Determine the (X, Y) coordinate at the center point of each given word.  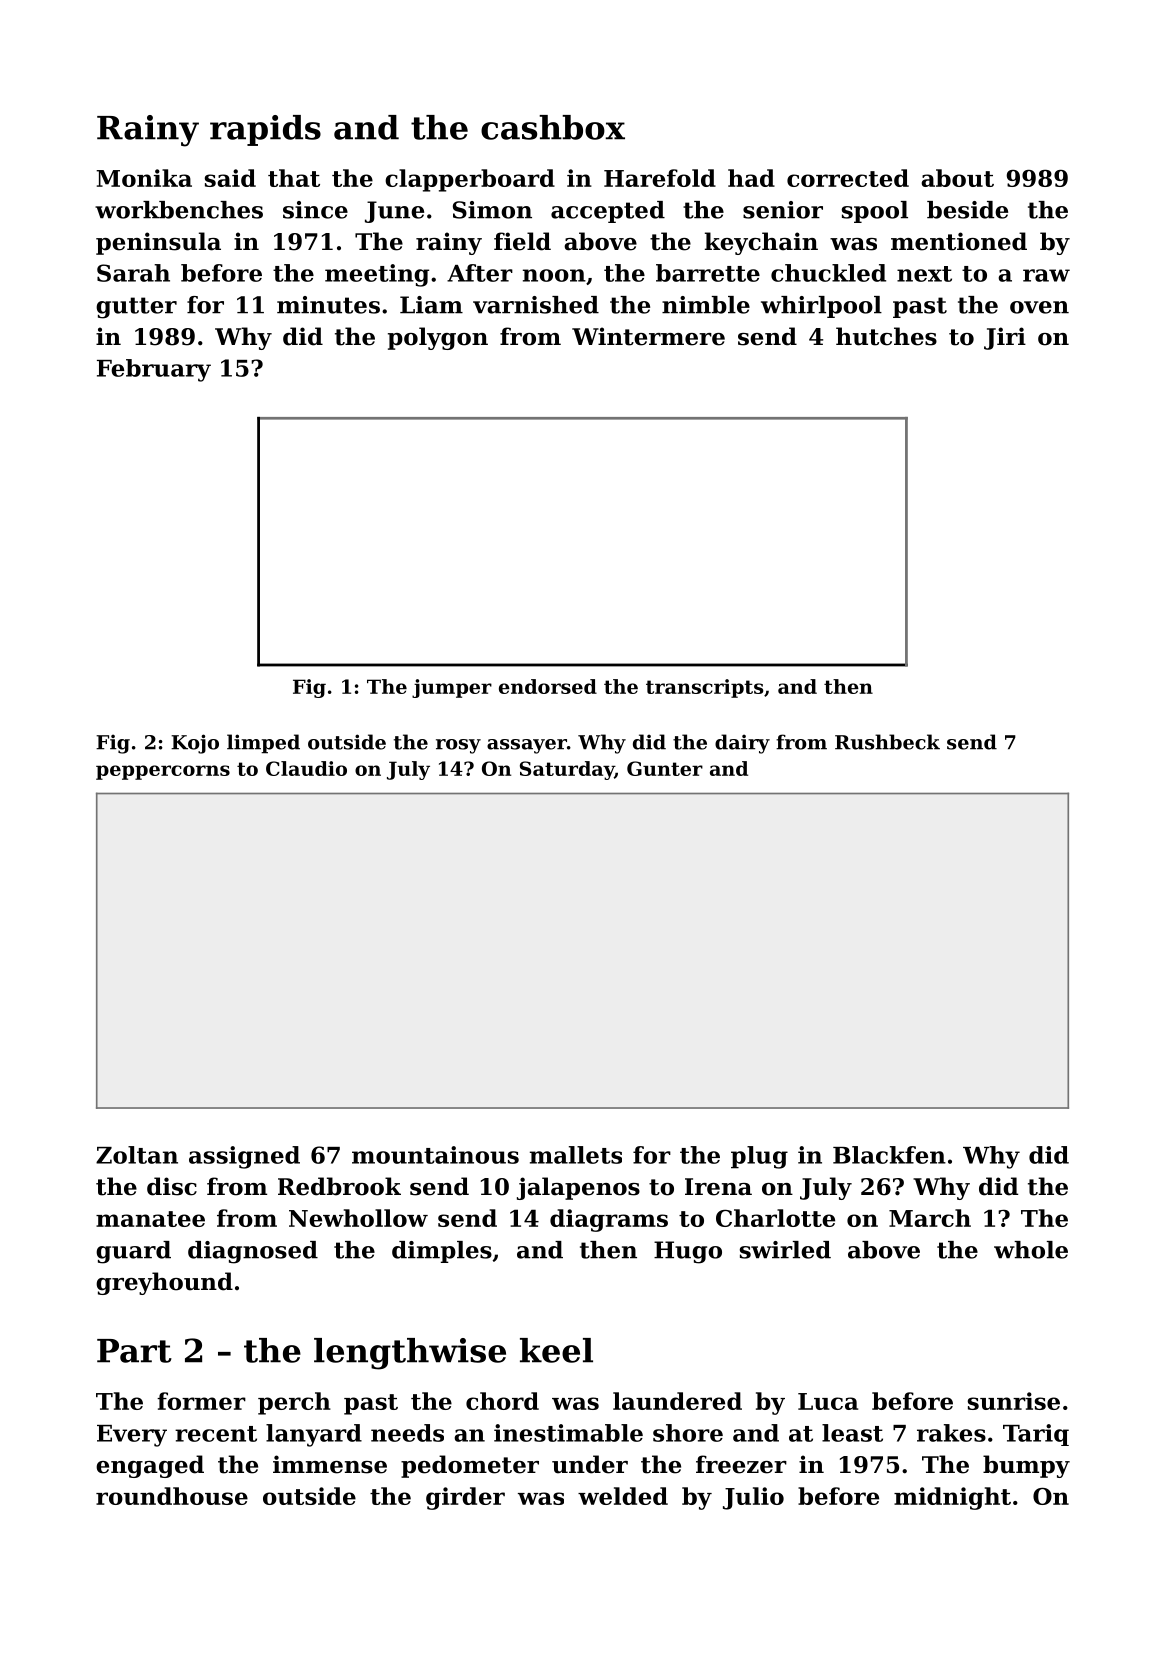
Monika (144, 178)
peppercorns (163, 772)
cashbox (553, 127)
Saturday (567, 770)
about (957, 178)
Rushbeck (887, 742)
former (201, 1401)
